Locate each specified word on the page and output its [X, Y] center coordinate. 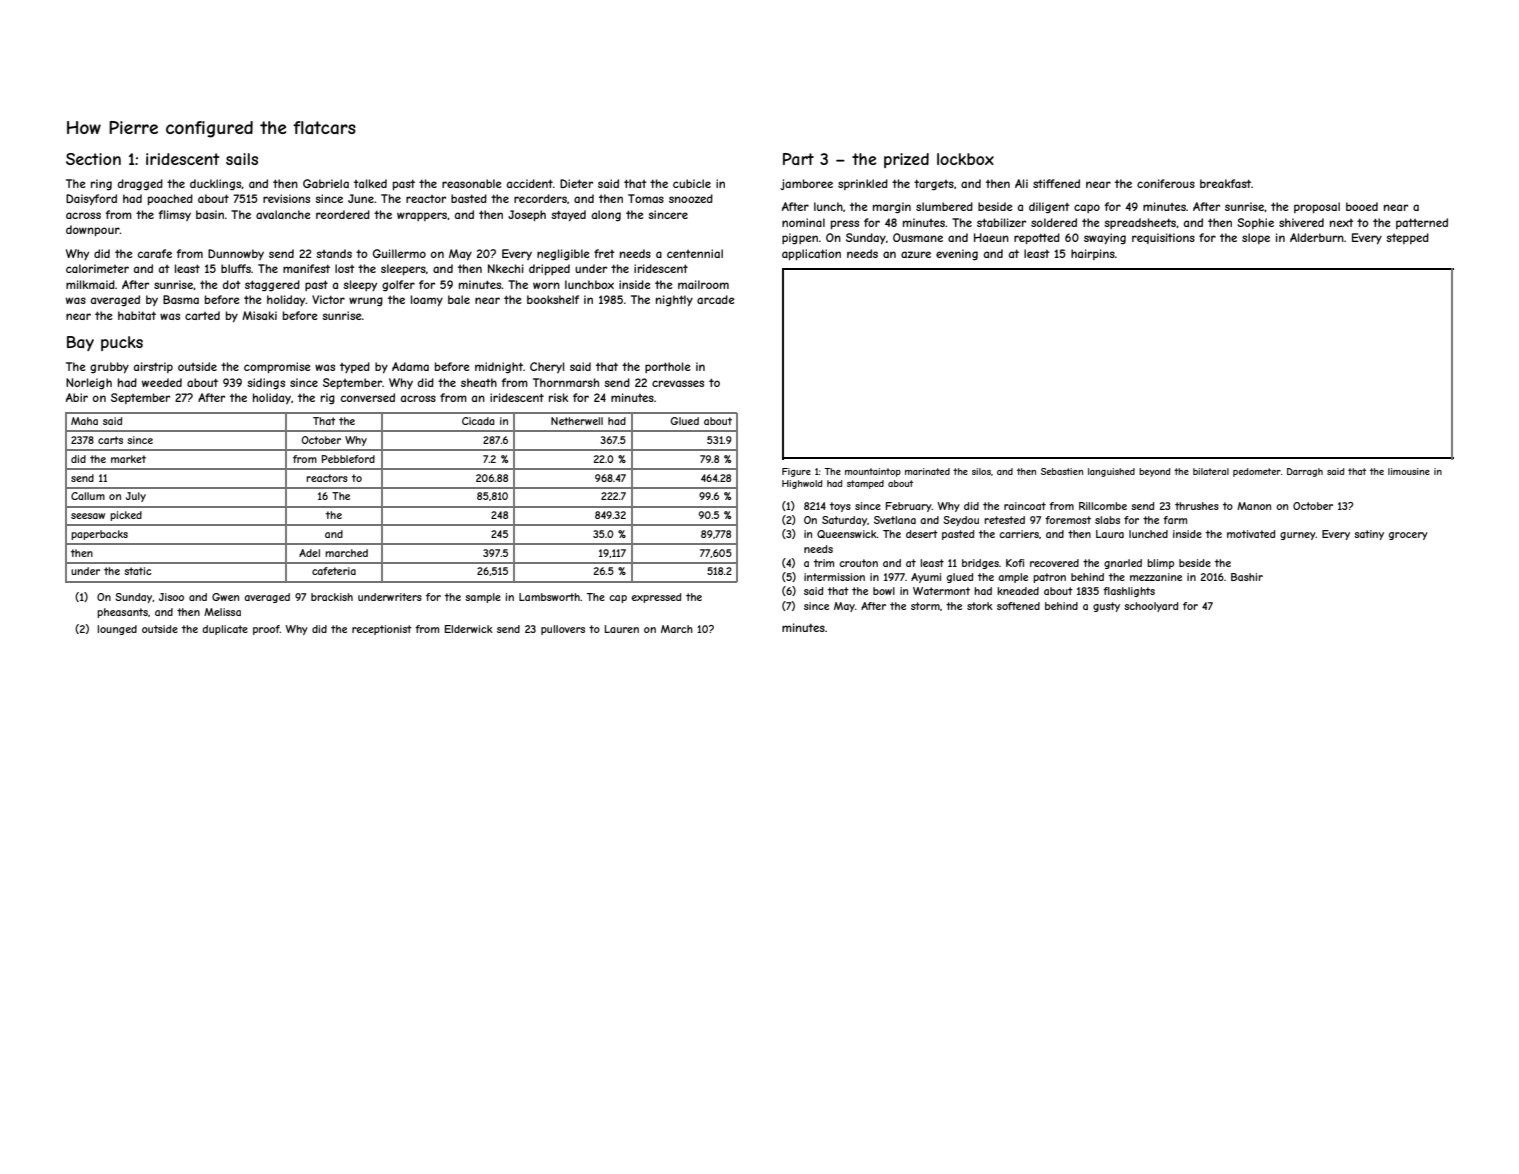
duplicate [225, 630]
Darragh [1305, 472]
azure [916, 254]
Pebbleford [348, 459]
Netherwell [577, 421]
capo [1087, 208]
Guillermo [399, 253]
